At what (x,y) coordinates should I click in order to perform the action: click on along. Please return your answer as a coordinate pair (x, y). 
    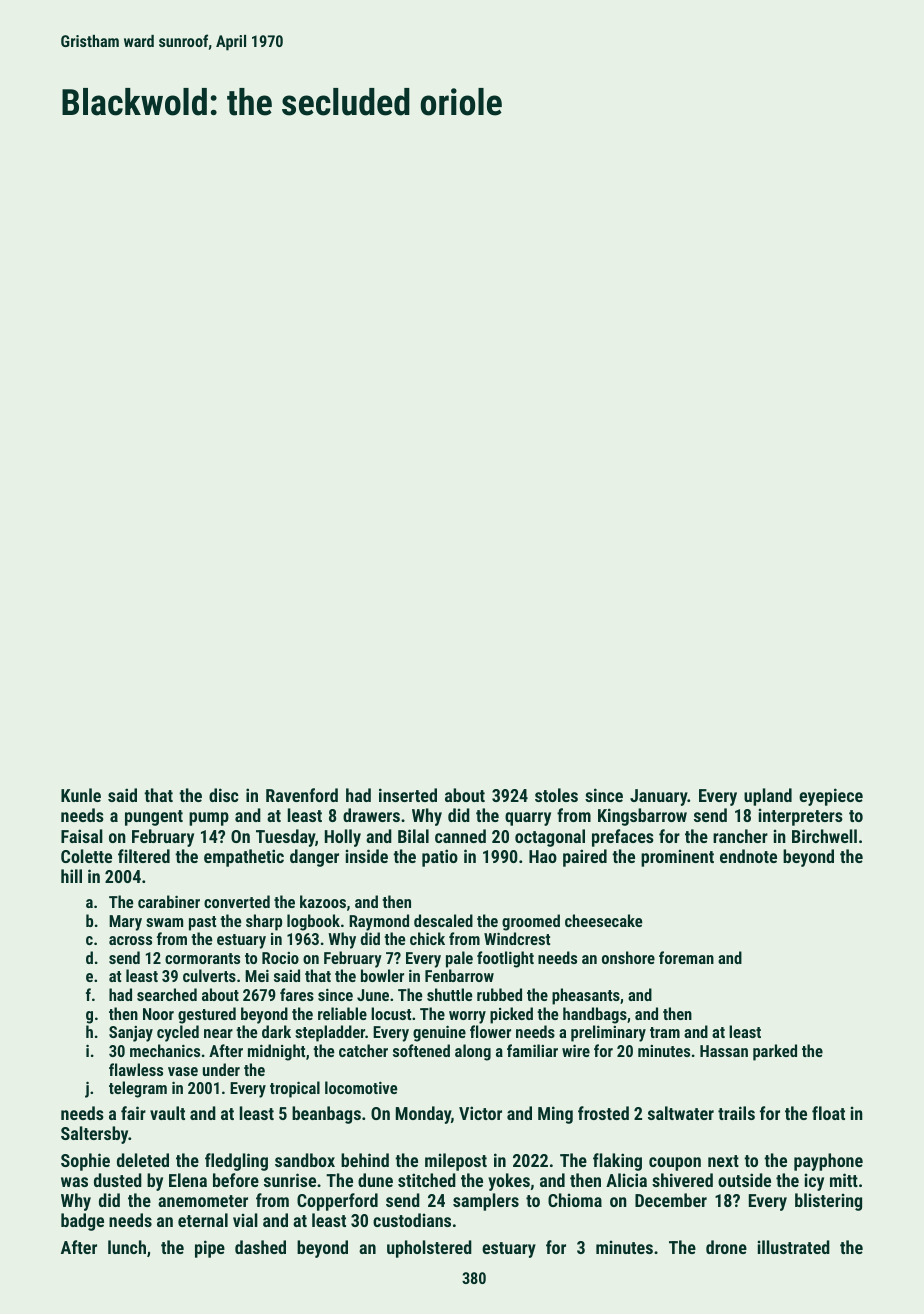
    Looking at the image, I should click on (473, 1052).
